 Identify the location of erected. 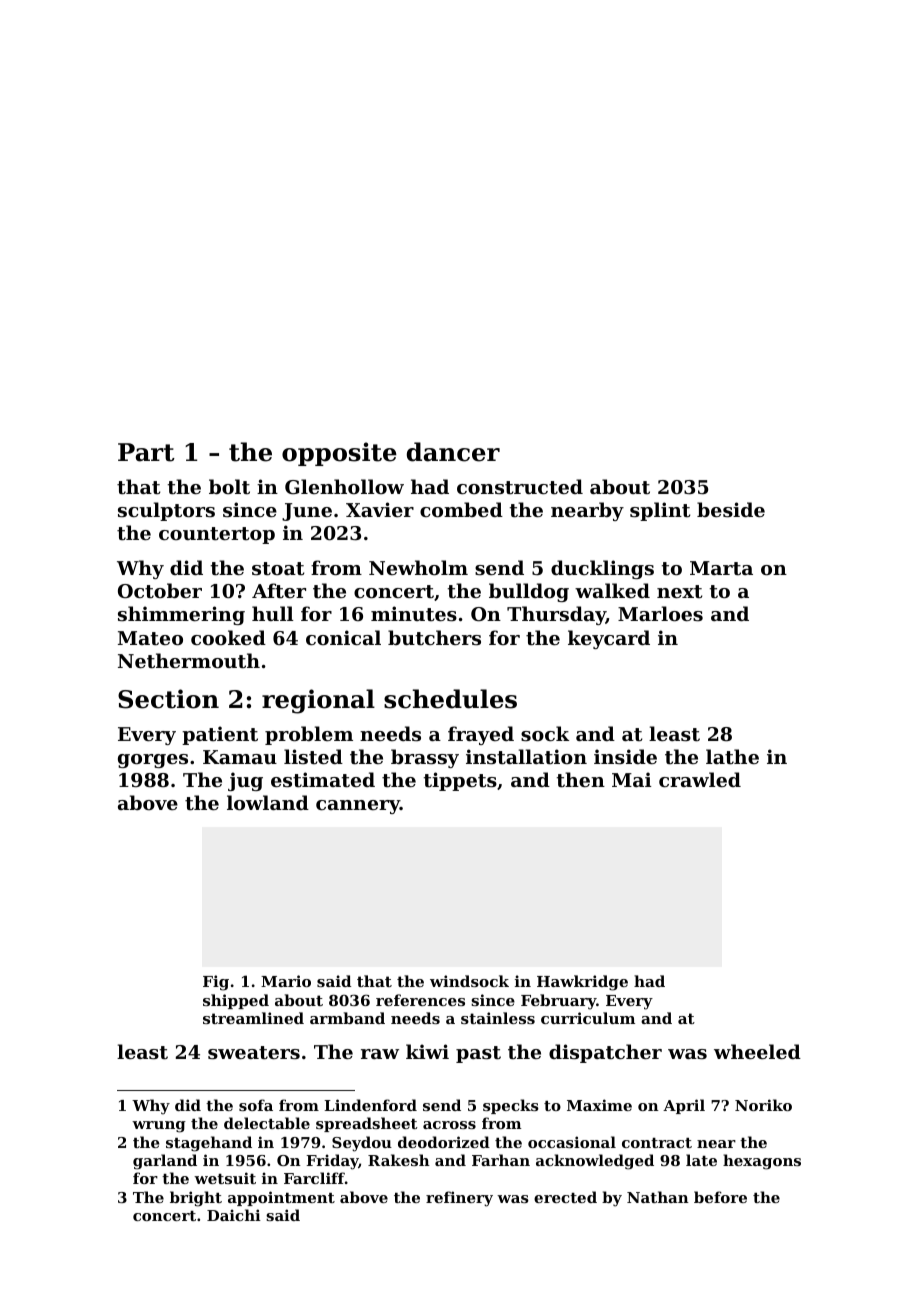
(565, 1197).
